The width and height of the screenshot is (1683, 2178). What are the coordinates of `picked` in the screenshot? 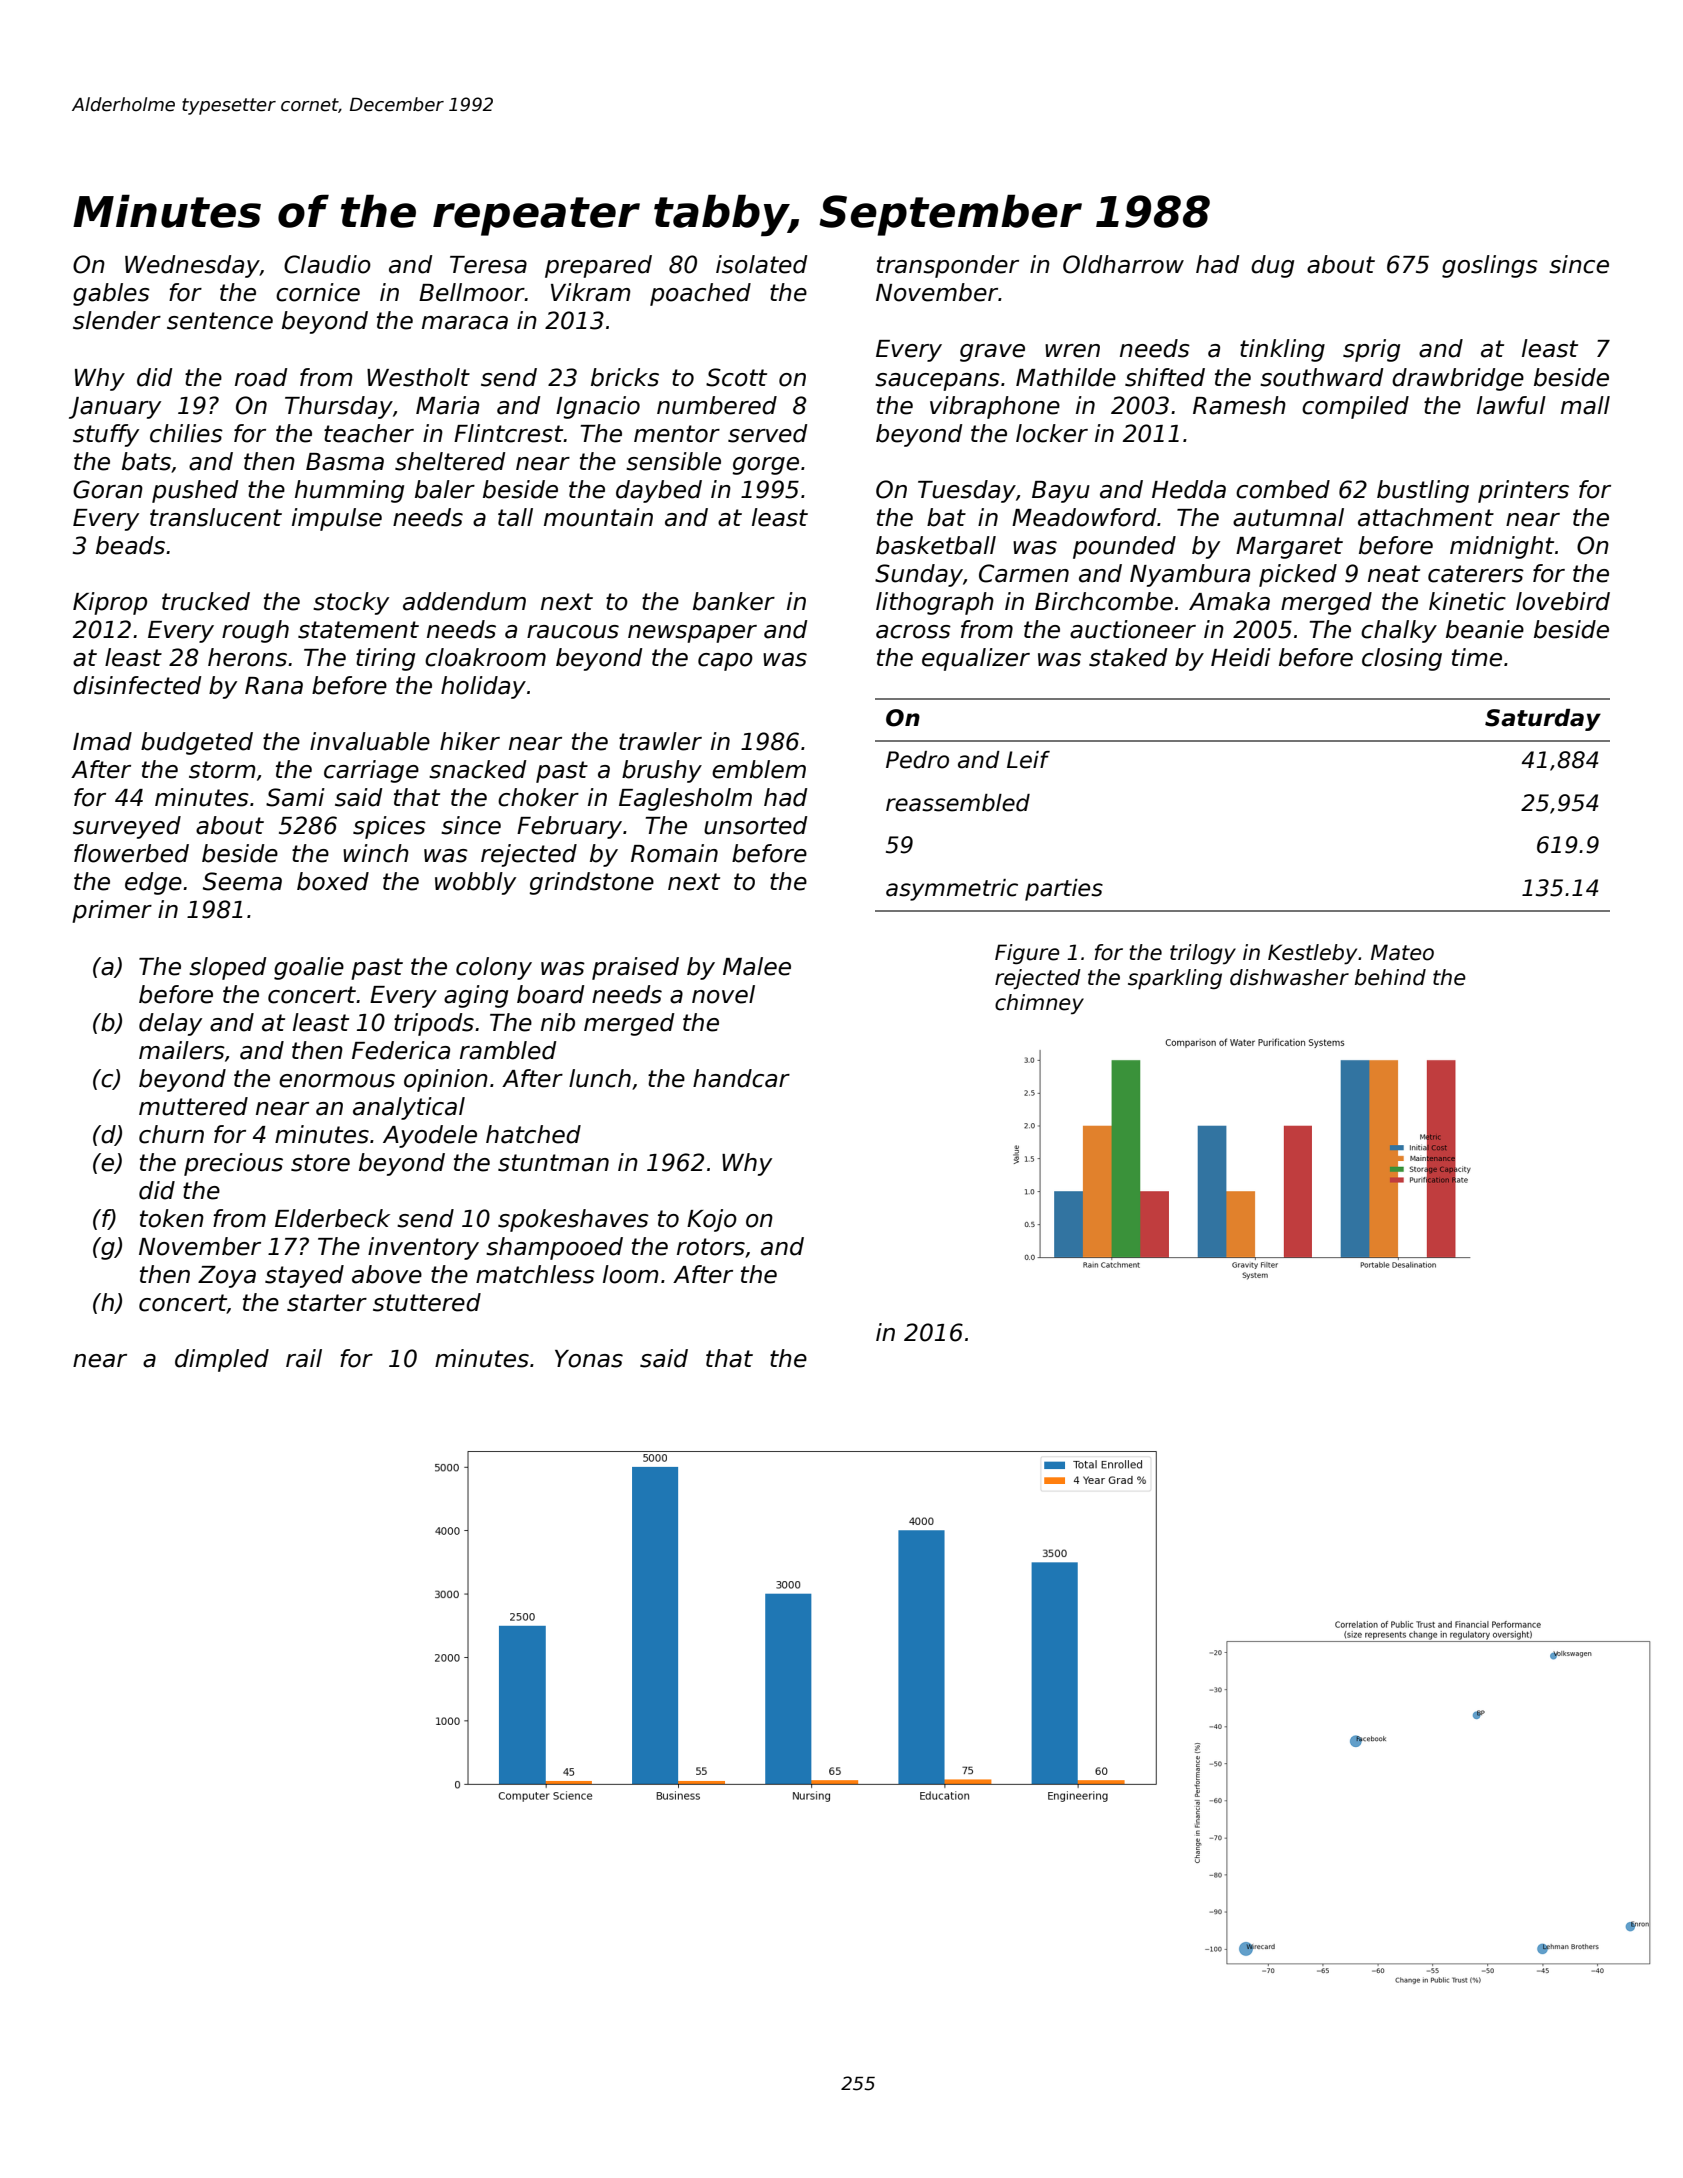 It's located at (1298, 575).
